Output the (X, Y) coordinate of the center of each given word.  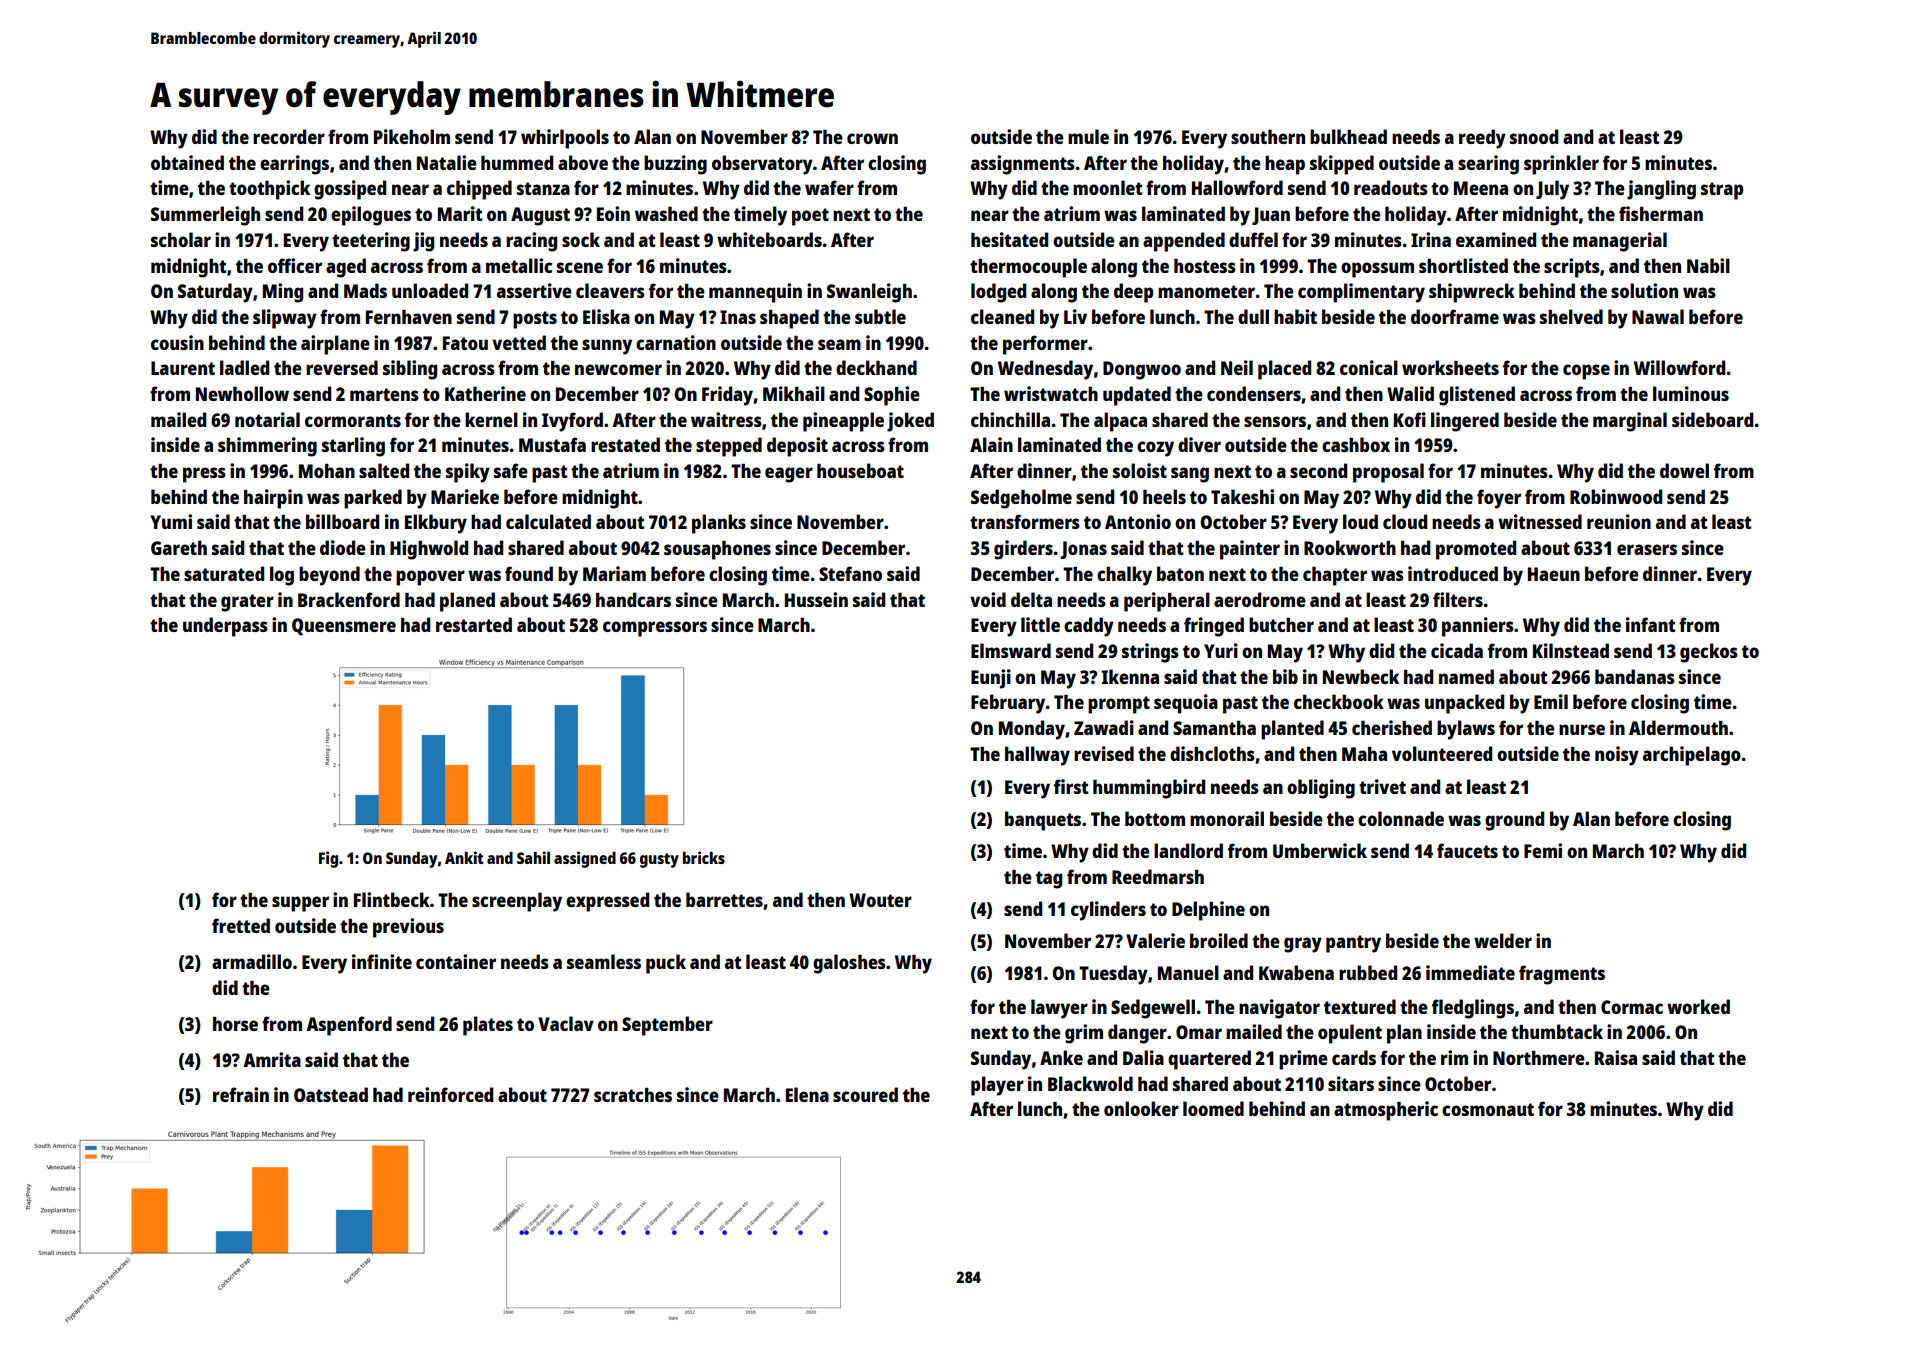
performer (1045, 345)
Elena (807, 1094)
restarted (474, 624)
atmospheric (1386, 1111)
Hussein (816, 599)
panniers (1478, 627)
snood (1534, 136)
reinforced (450, 1094)
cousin (177, 342)
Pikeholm (412, 136)
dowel (1684, 470)
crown (872, 138)
